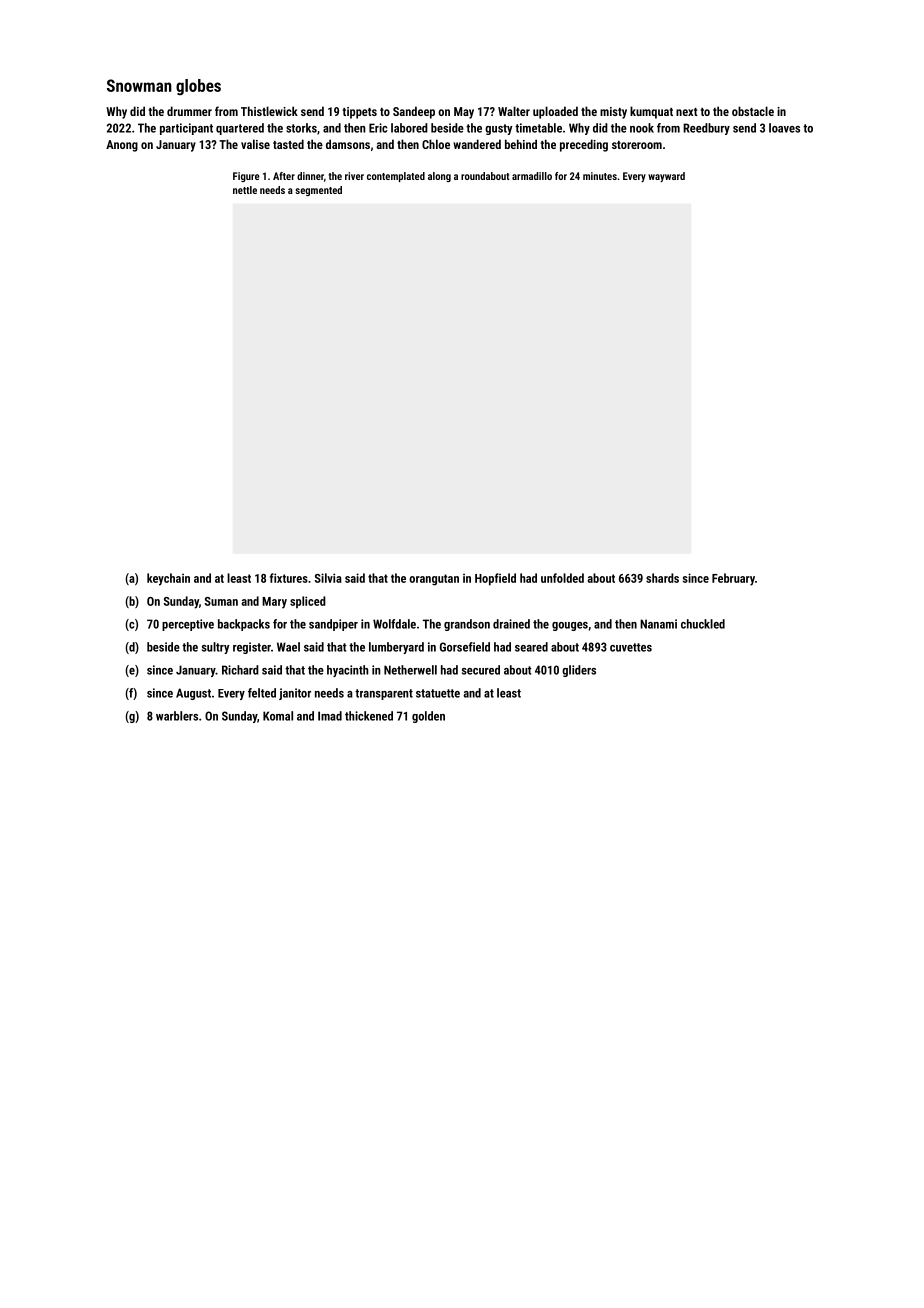  Describe the element at coordinates (278, 716) in the document. I see `Komal` at that location.
